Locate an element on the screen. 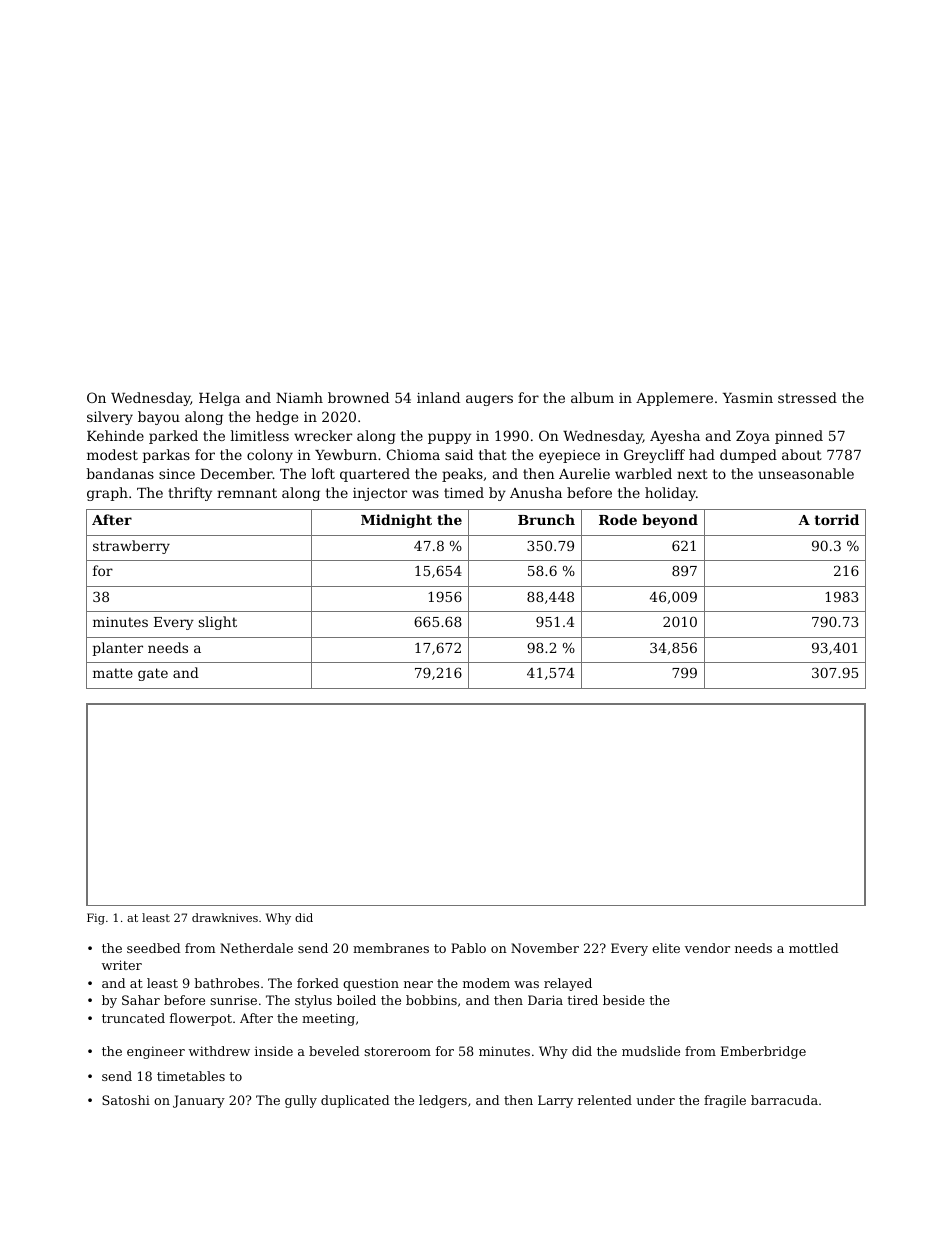 The width and height of the screenshot is (952, 1233). Anusha is located at coordinates (536, 492).
